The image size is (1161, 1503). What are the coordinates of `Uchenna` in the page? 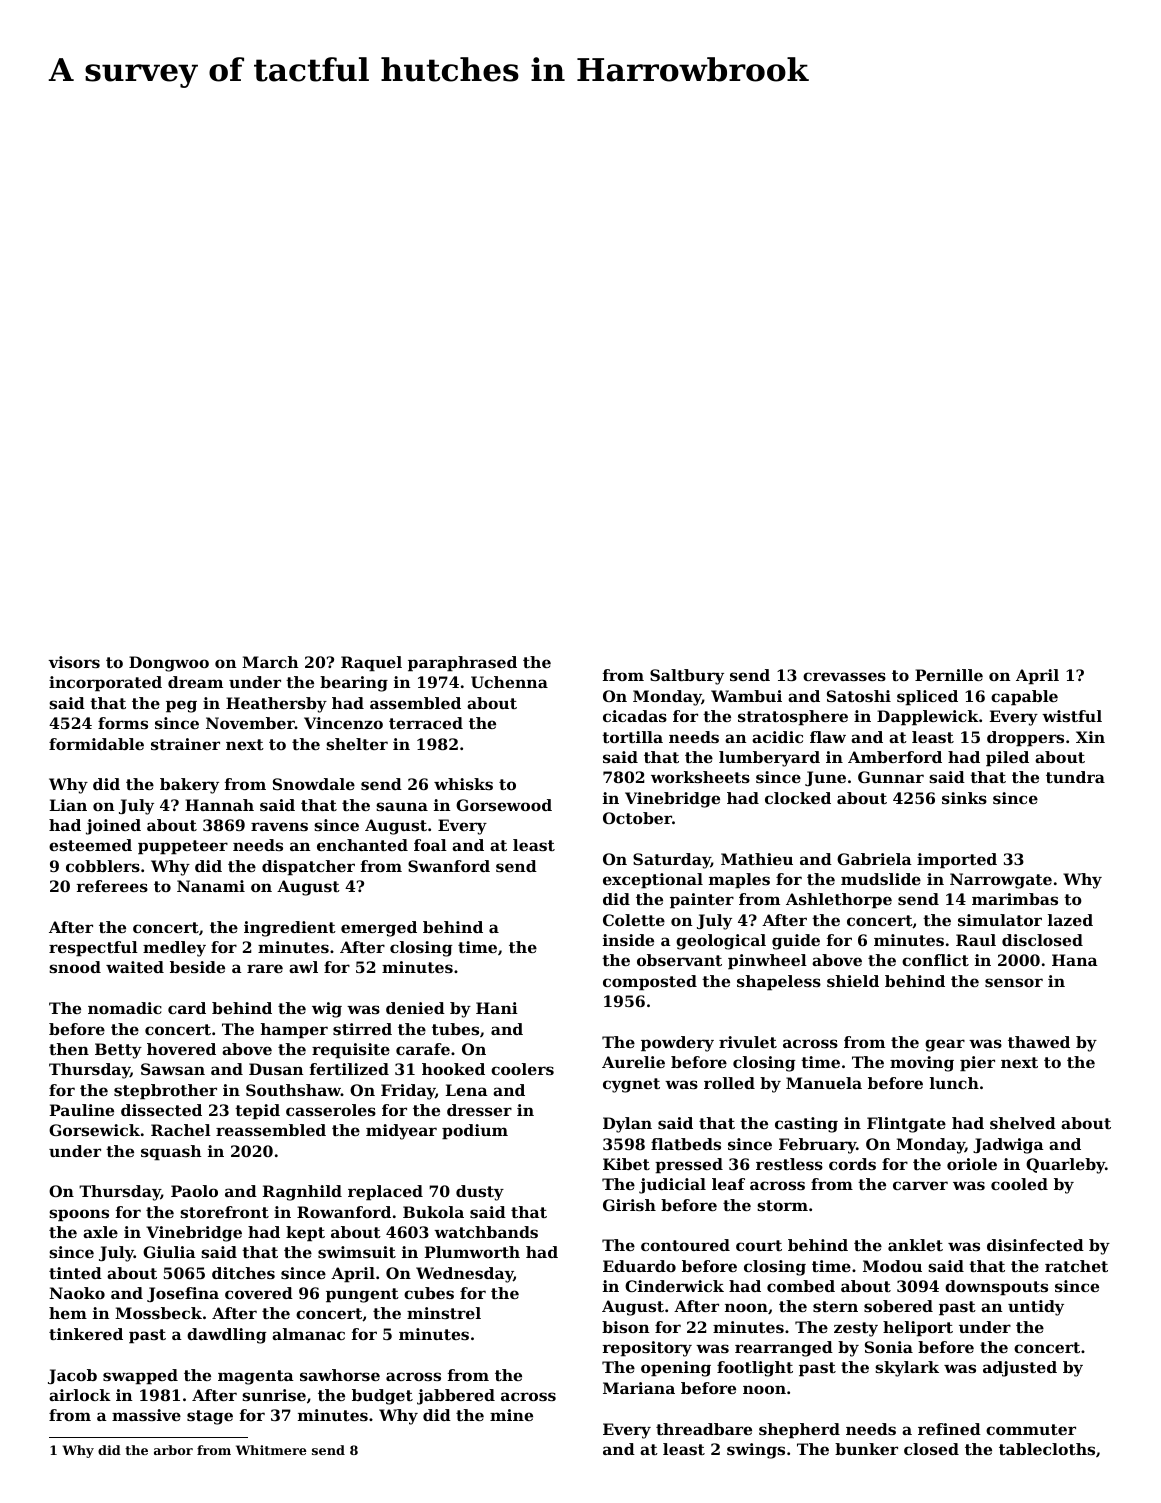 It's located at (509, 682).
